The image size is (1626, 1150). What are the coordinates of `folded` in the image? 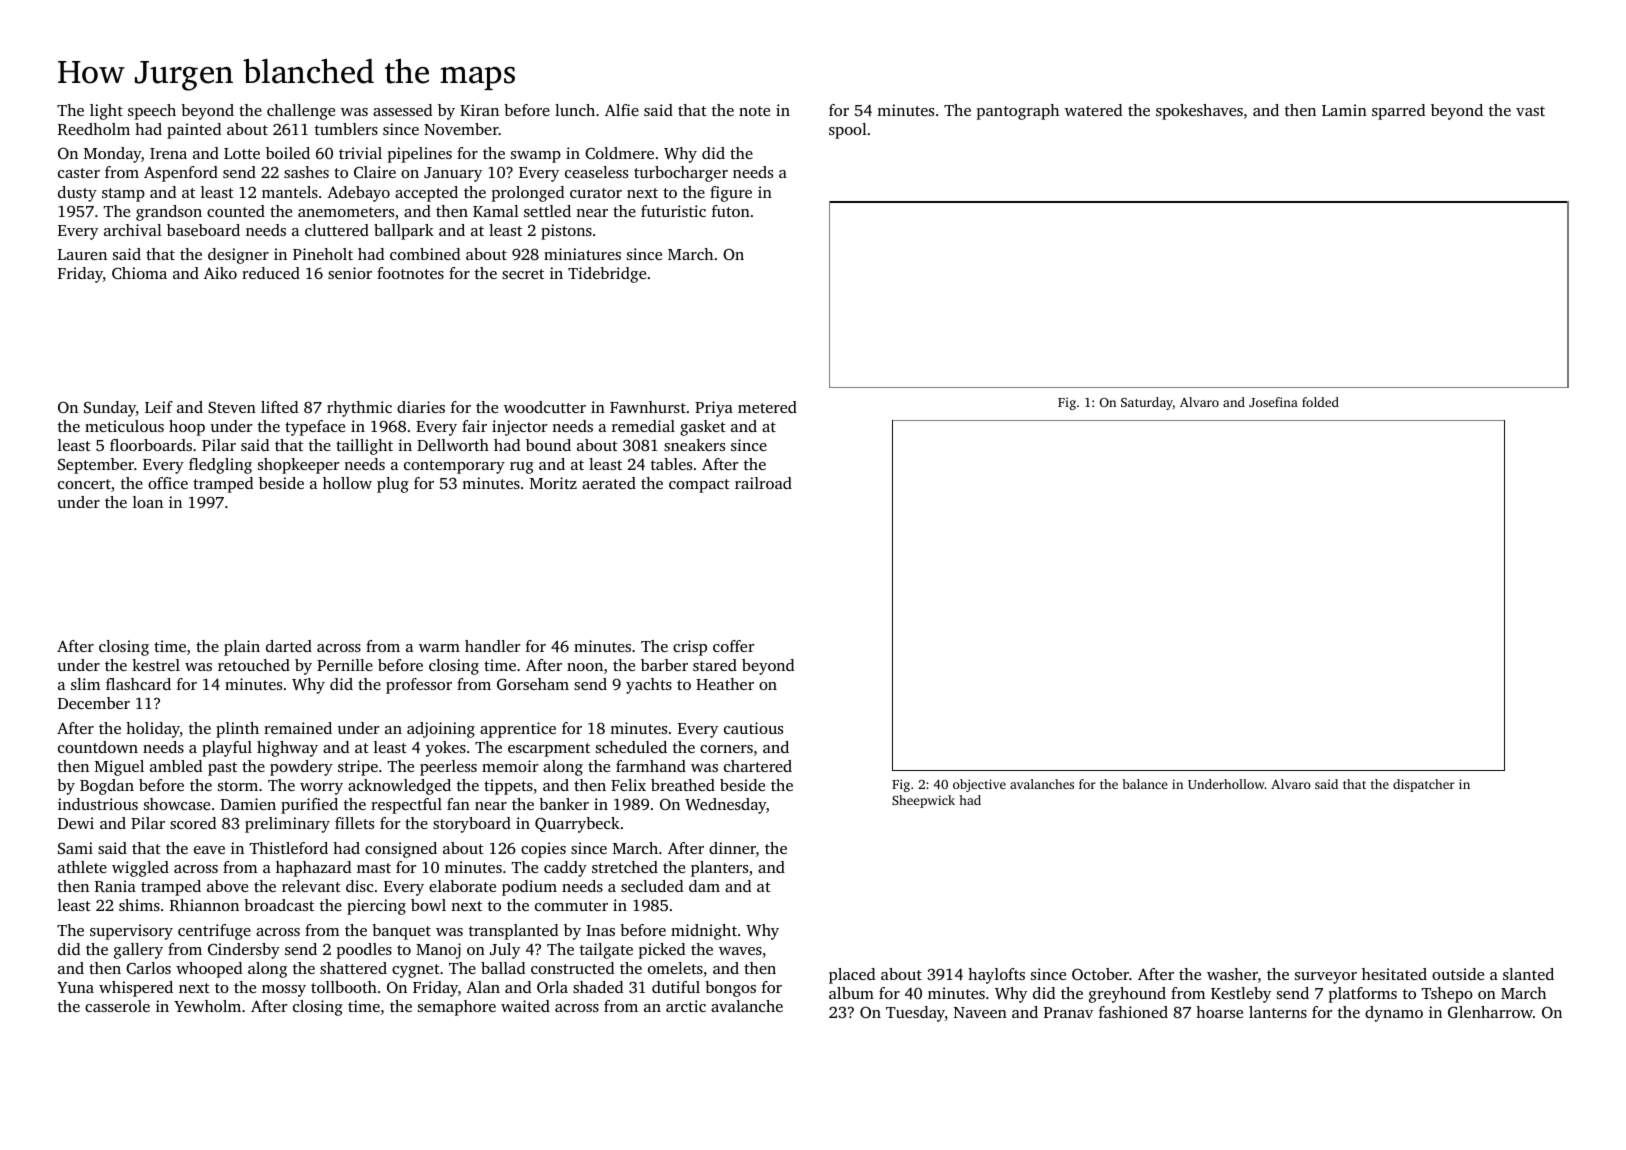 It's located at (1320, 402).
